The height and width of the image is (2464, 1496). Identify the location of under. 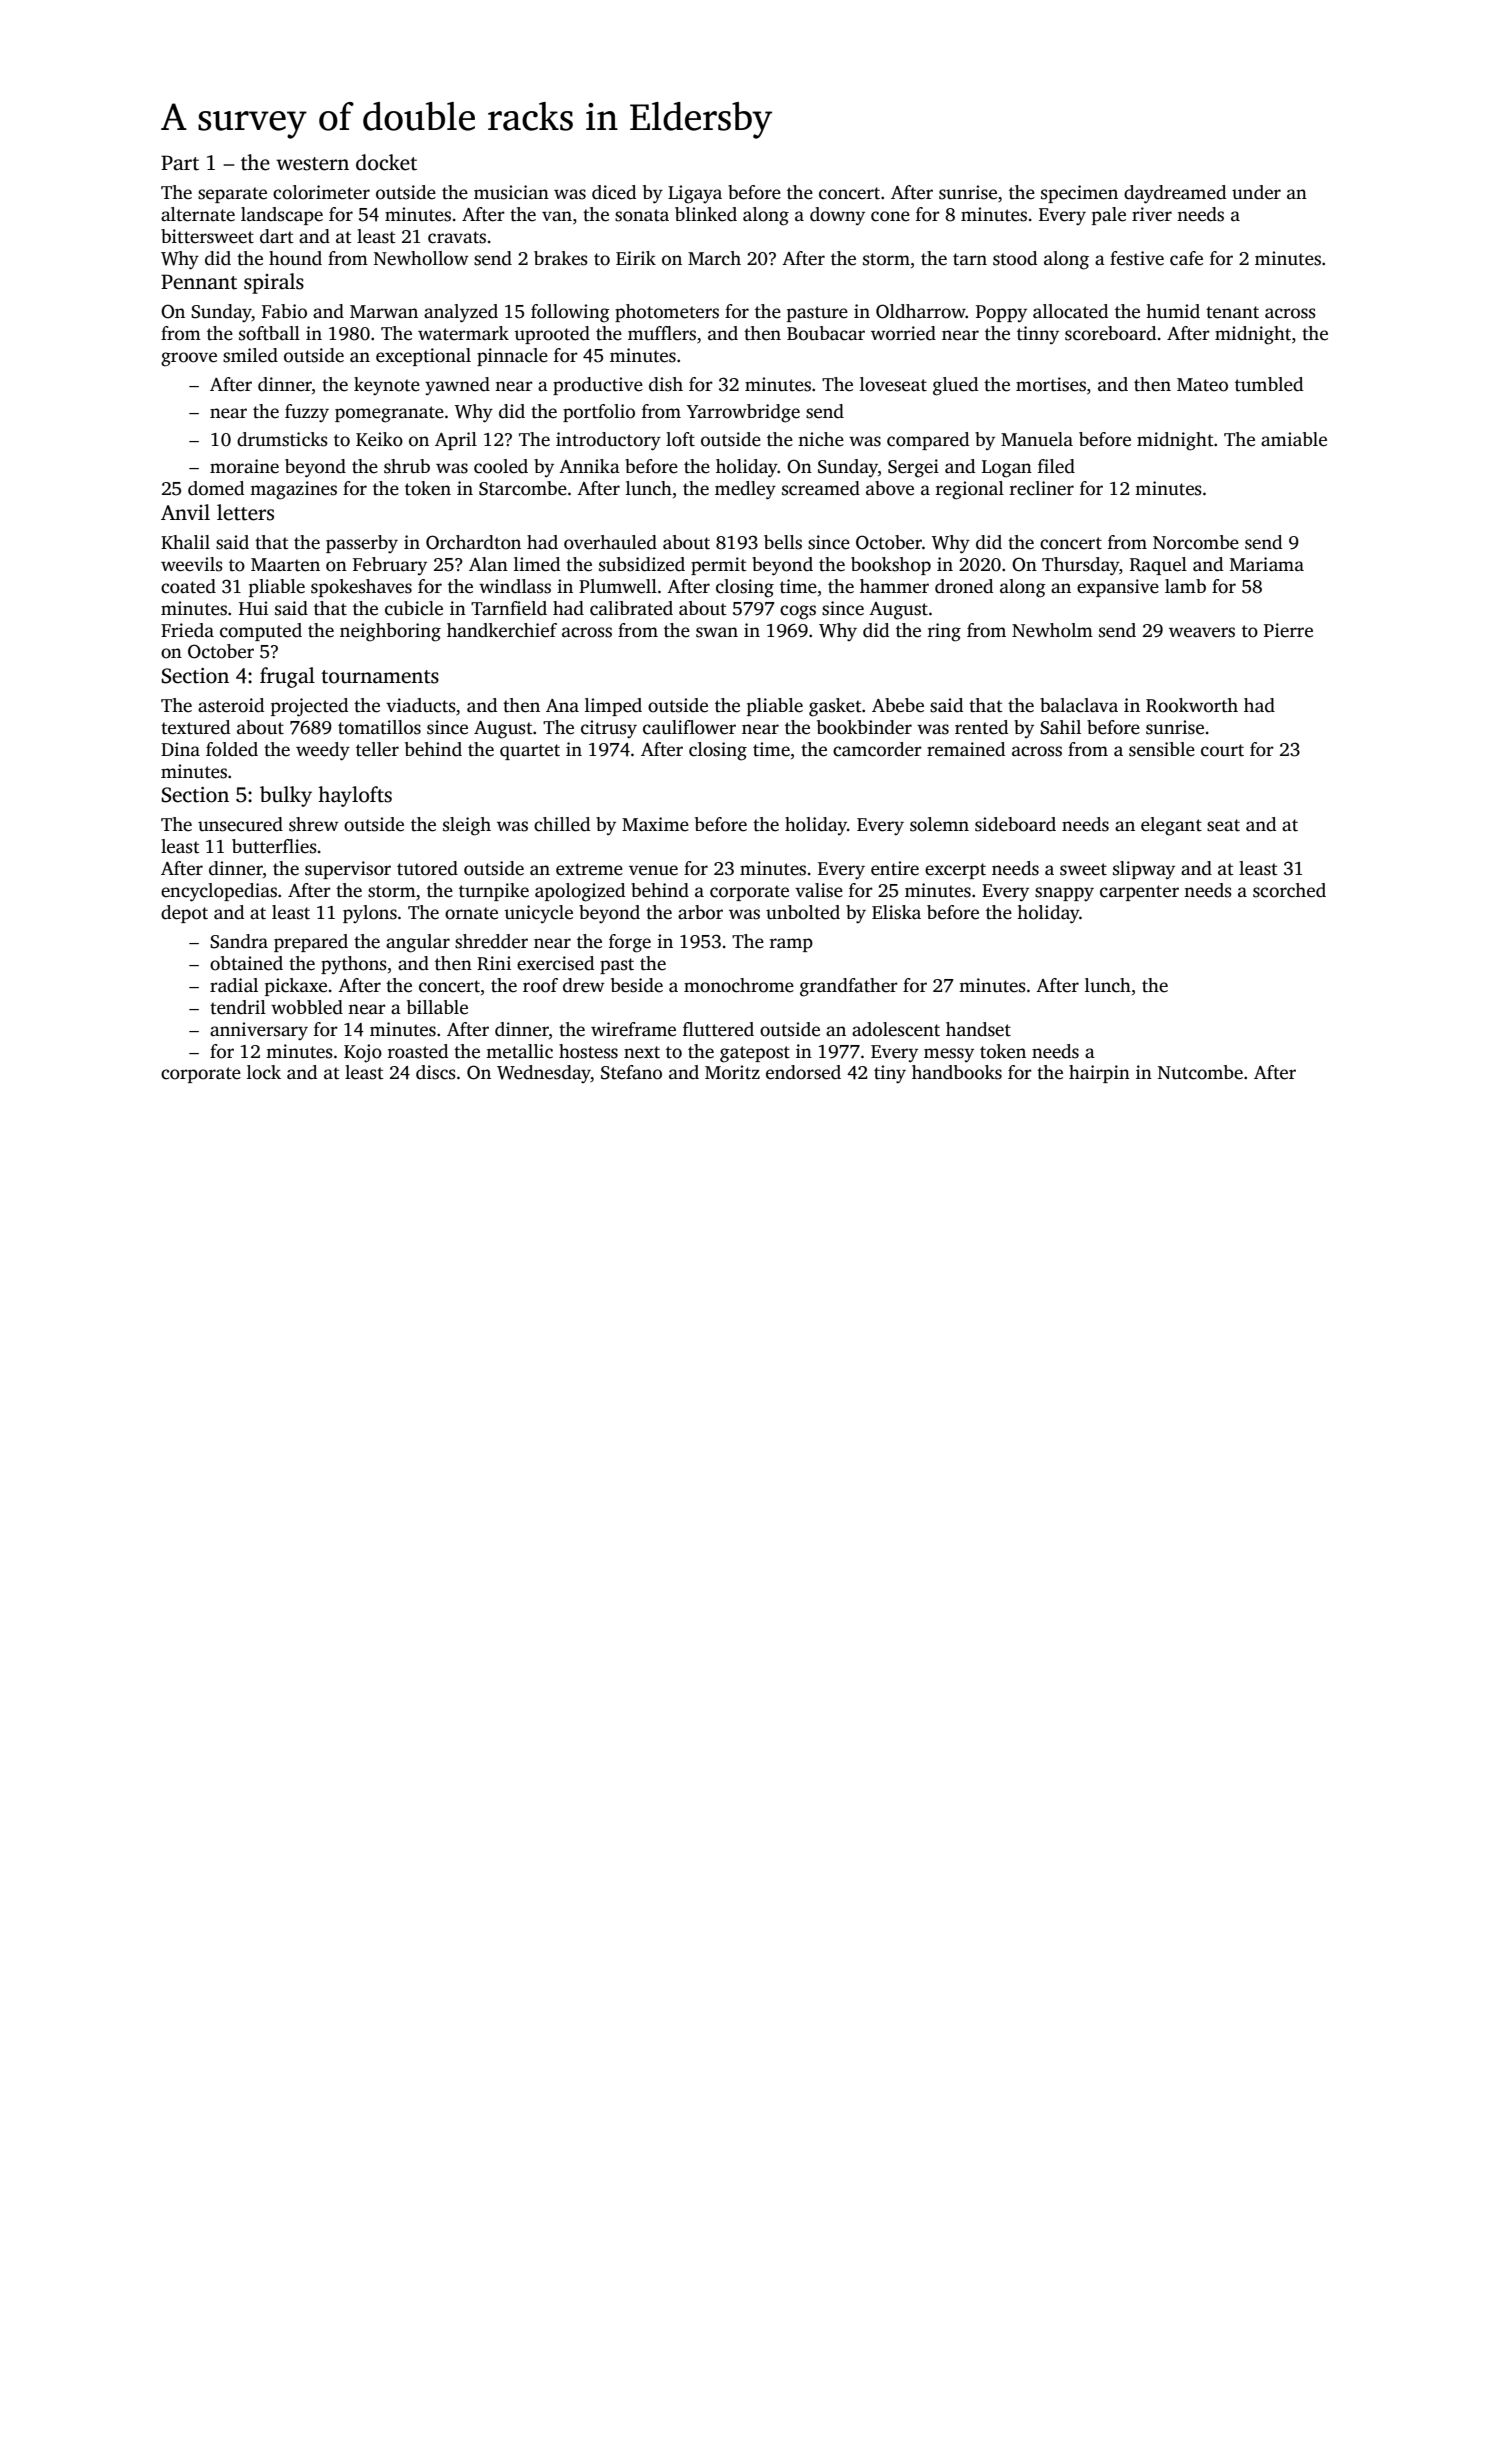
(1256, 192).
